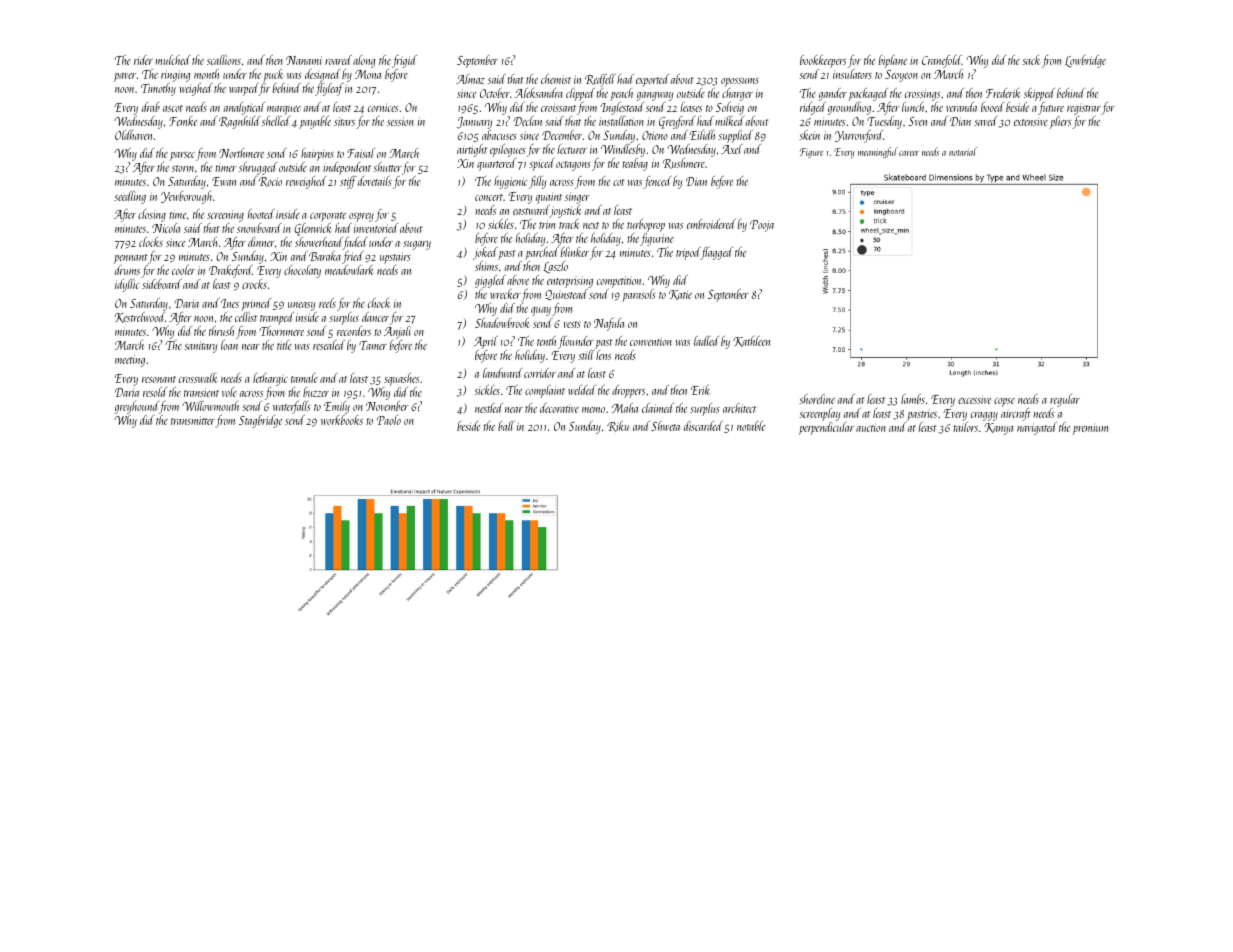 This screenshot has width=1233, height=952. What do you see at coordinates (173, 108) in the screenshot?
I see `ascot` at bounding box center [173, 108].
